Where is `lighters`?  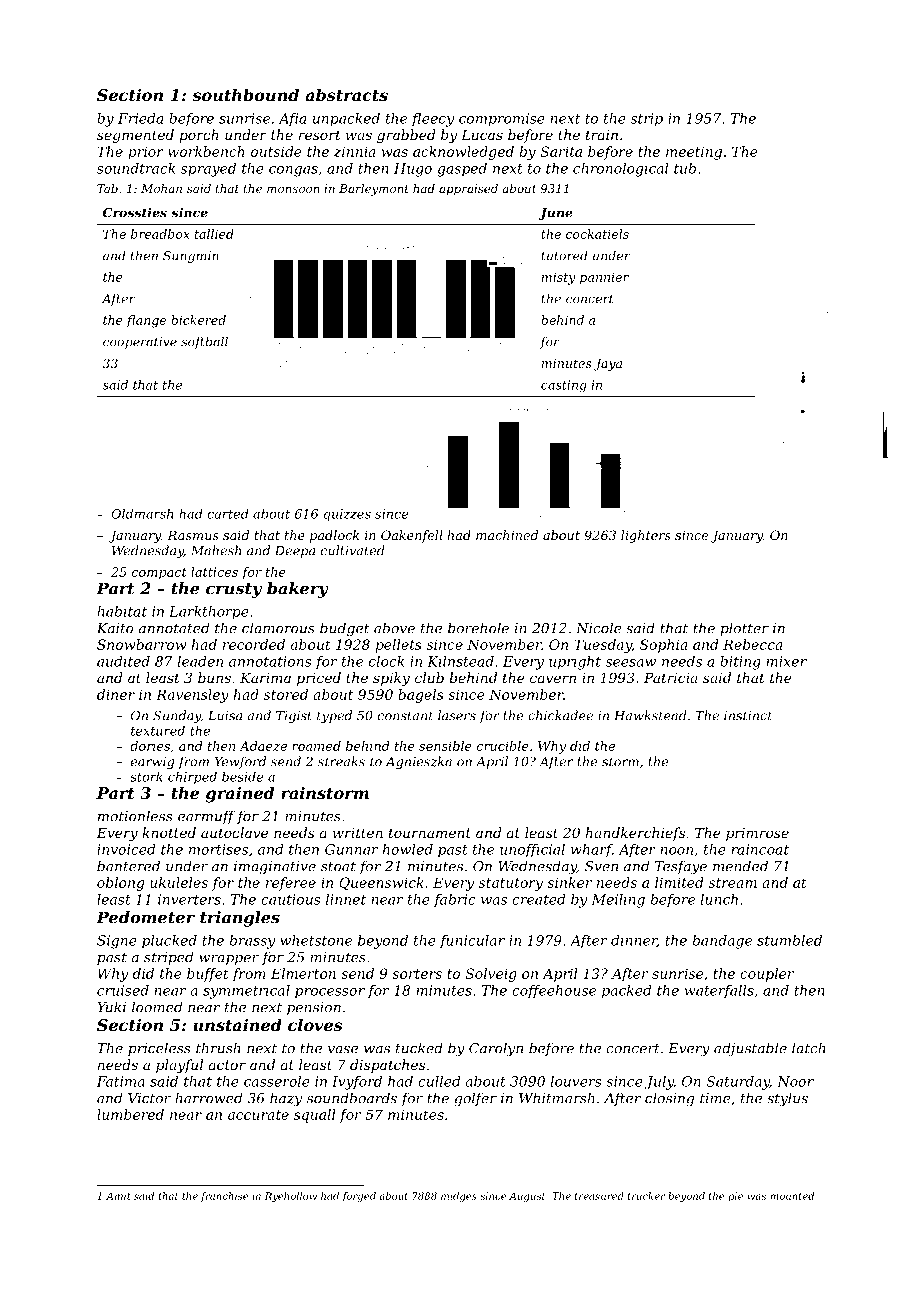 lighters is located at coordinates (646, 536).
